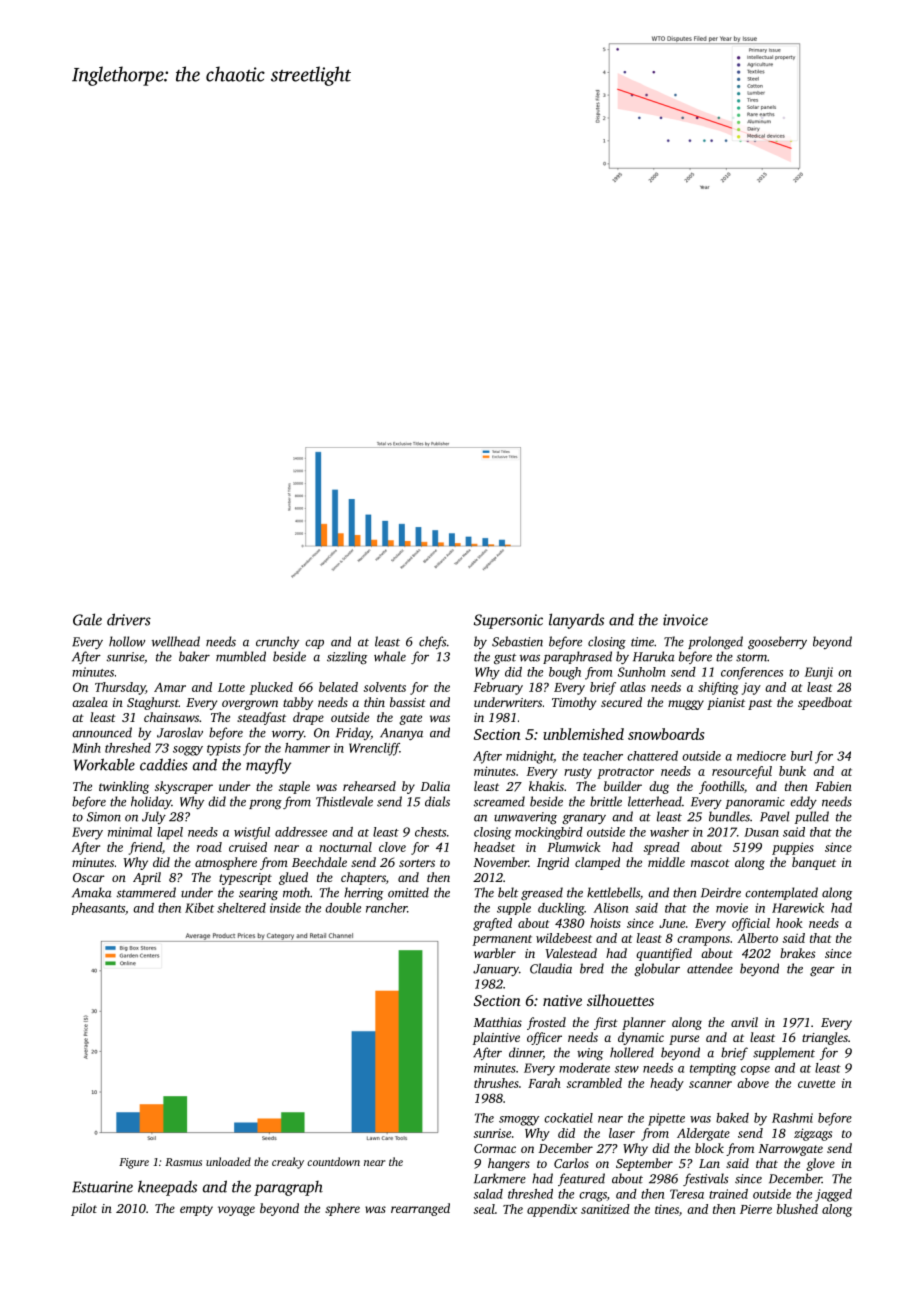  Describe the element at coordinates (685, 620) in the screenshot. I see `invoice` at that location.
